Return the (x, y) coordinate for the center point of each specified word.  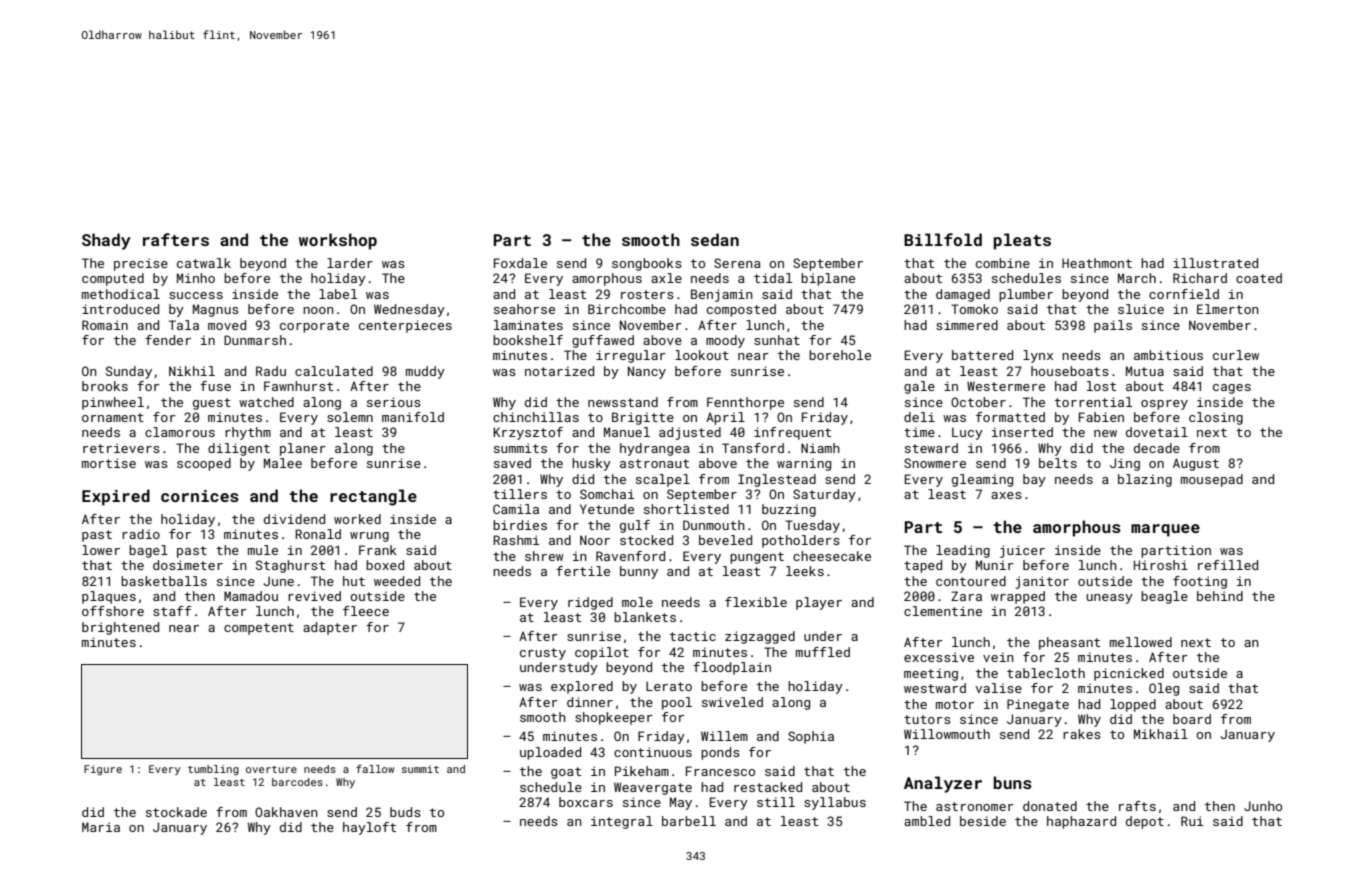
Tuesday (812, 526)
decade (1157, 448)
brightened (120, 628)
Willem (724, 736)
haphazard (1081, 822)
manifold (413, 417)
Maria (101, 827)
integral (622, 822)
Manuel (627, 432)
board (1192, 719)
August (1196, 464)
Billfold (943, 239)
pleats (1022, 241)
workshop (338, 241)
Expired (116, 497)
